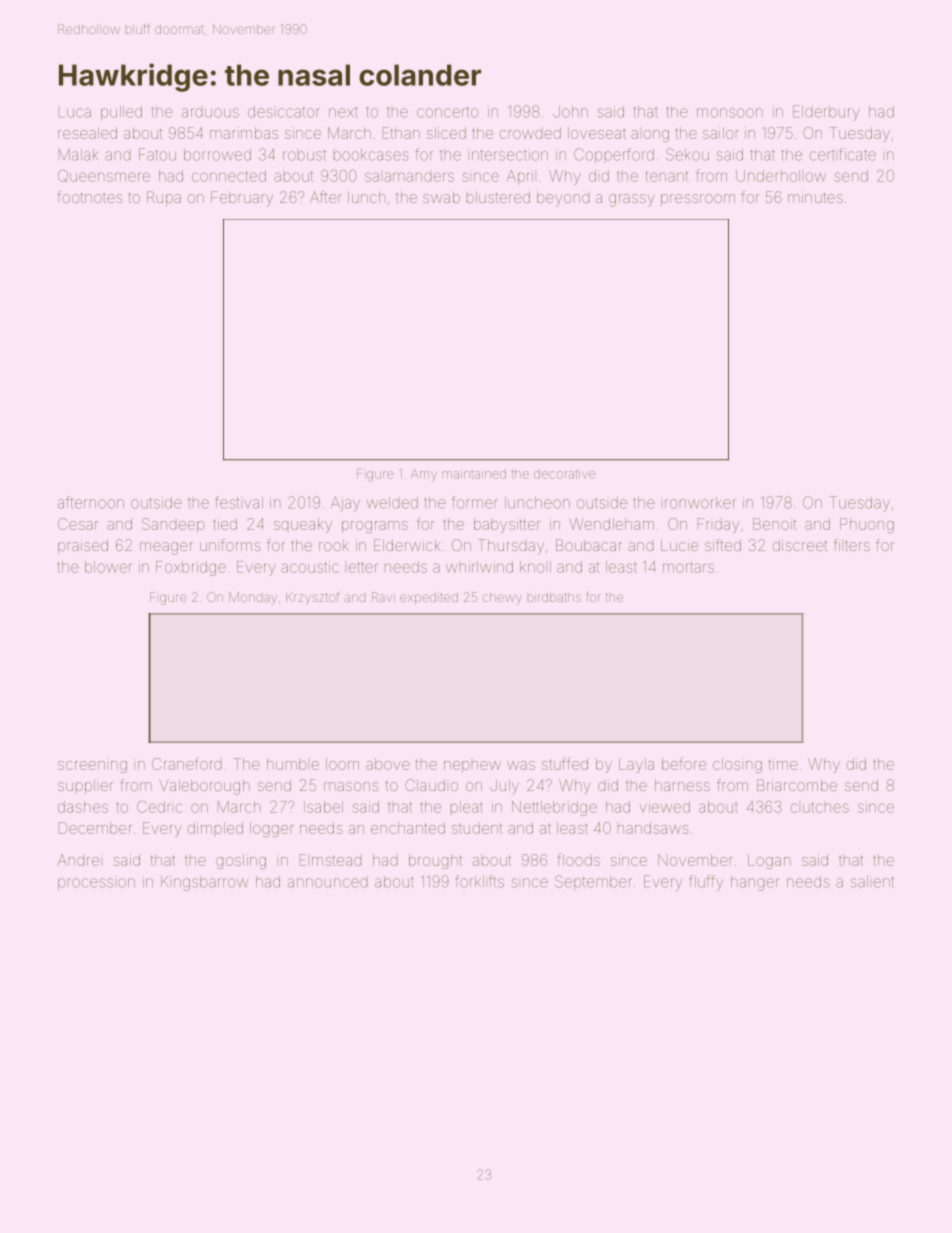  Describe the element at coordinates (239, 502) in the page. I see `festival` at that location.
